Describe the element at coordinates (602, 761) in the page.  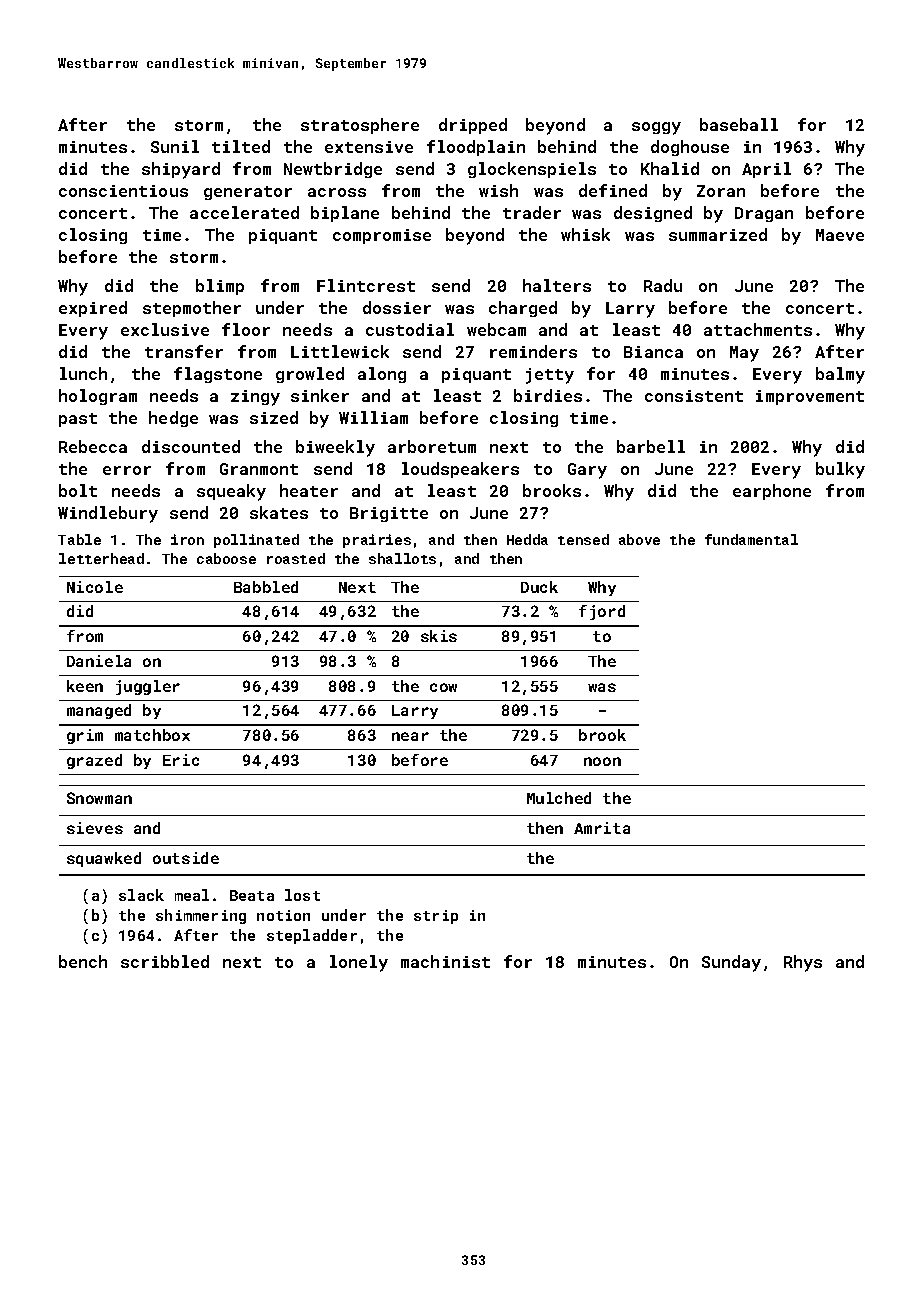
I see `noon` at that location.
